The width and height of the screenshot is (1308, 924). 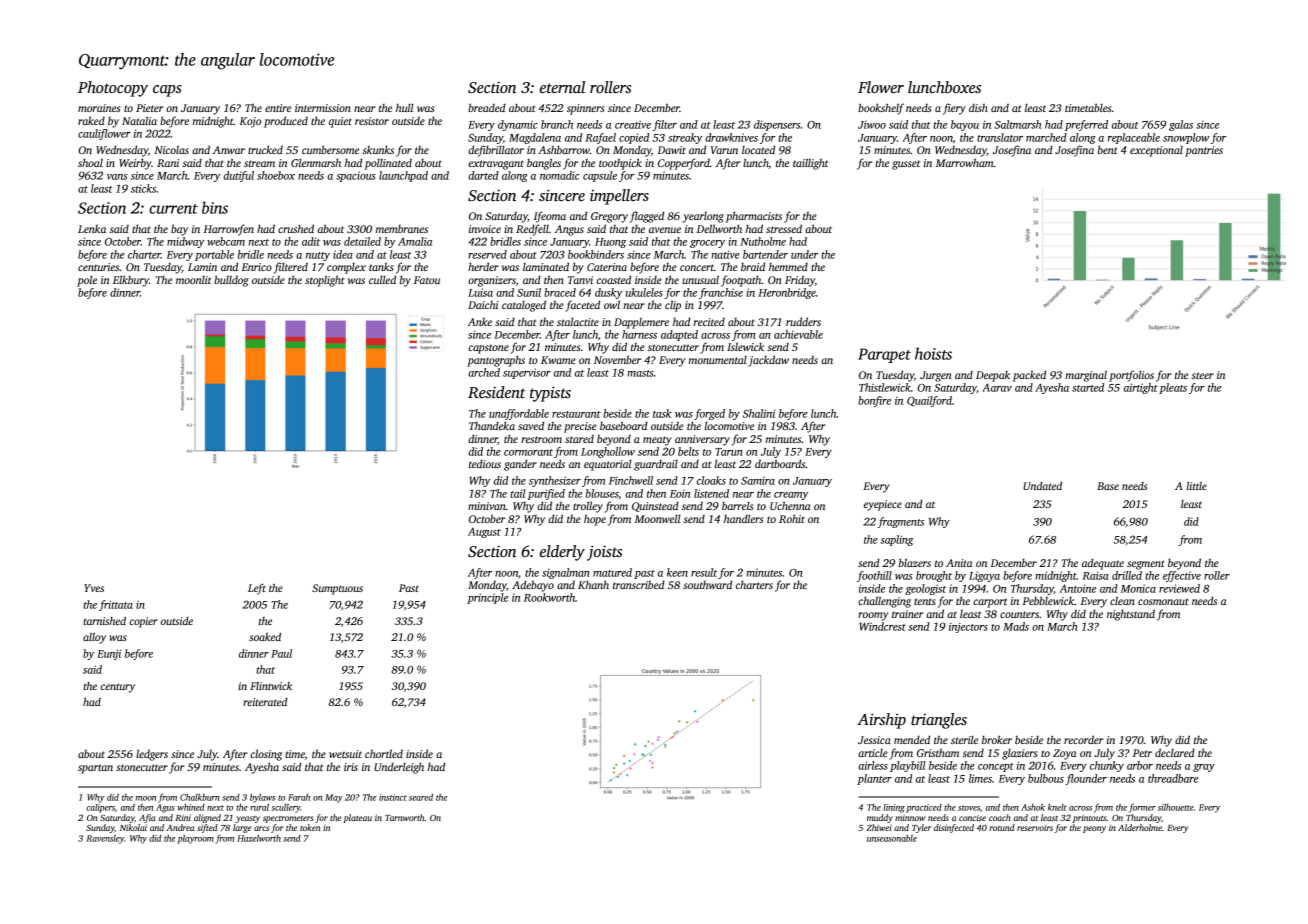 What do you see at coordinates (562, 87) in the screenshot?
I see `eternal` at bounding box center [562, 87].
